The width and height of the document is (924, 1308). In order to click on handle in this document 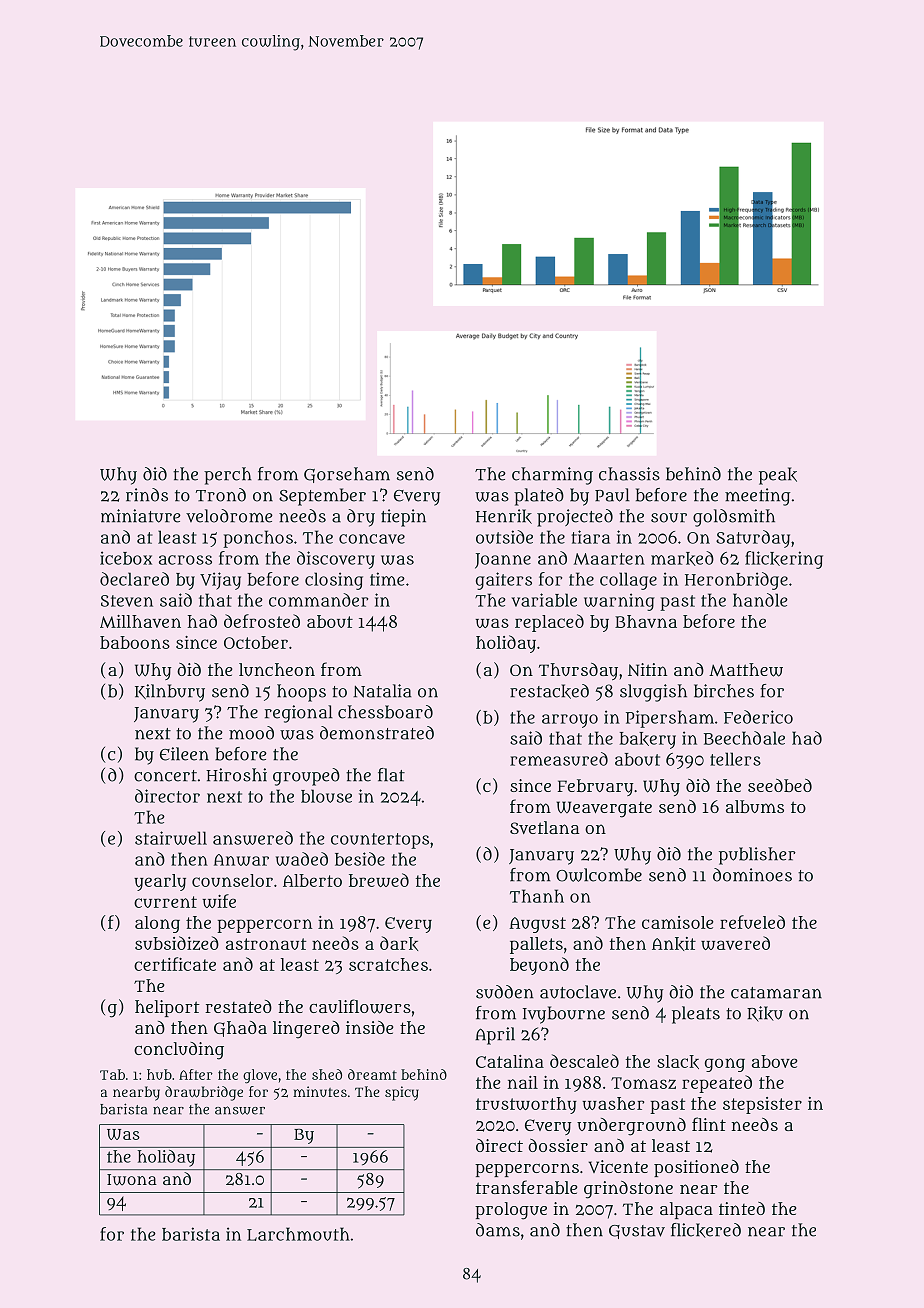, I will do `click(760, 600)`.
